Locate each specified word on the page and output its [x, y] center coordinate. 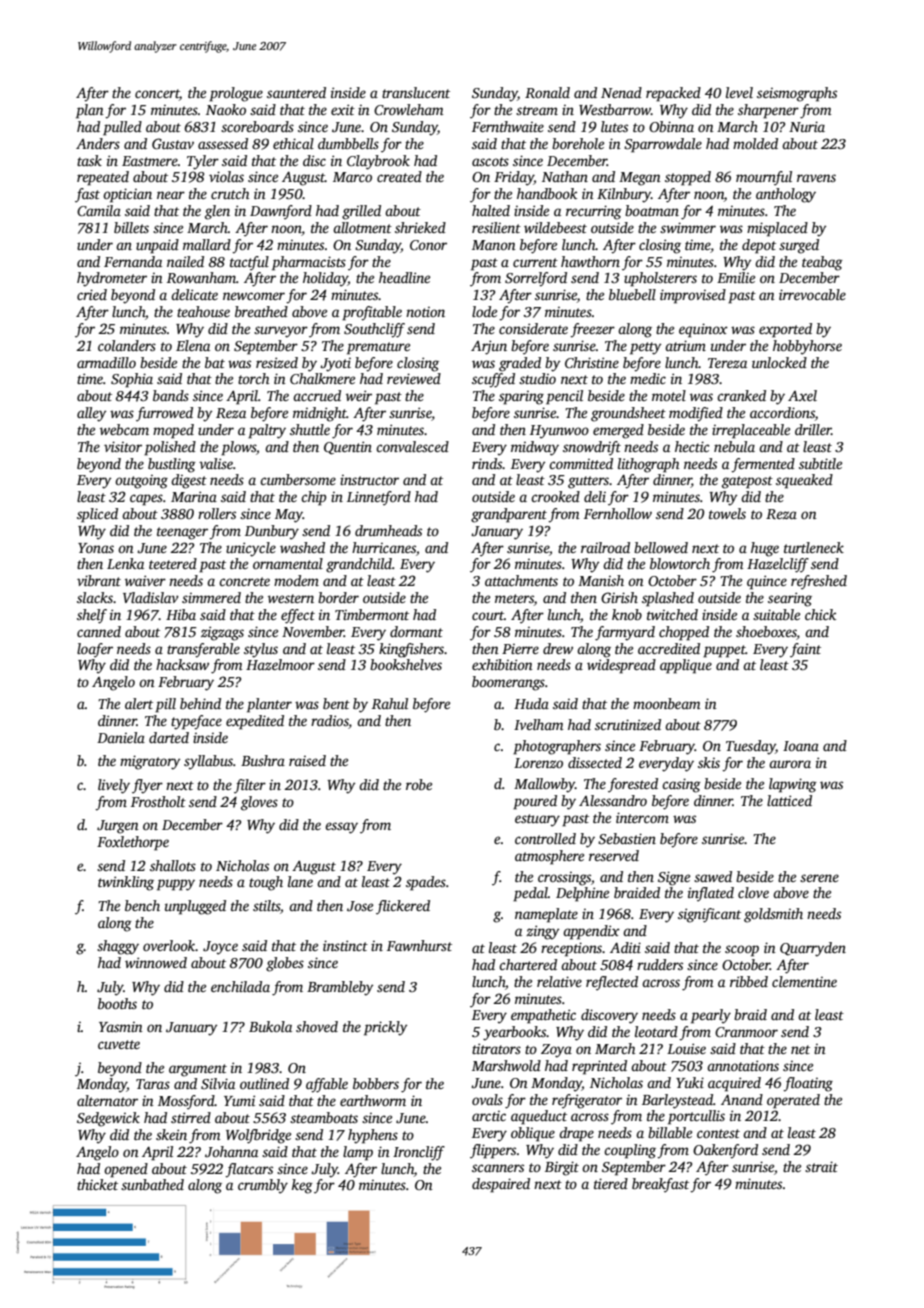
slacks [95, 597]
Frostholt [158, 801]
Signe [674, 878]
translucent [416, 92]
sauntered [296, 92]
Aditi [625, 947]
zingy [542, 932]
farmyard [625, 633]
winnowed [156, 962]
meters [514, 600]
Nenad [621, 92]
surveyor [281, 332]
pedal [530, 894]
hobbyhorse [807, 347]
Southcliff [374, 330]
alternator [107, 1100]
